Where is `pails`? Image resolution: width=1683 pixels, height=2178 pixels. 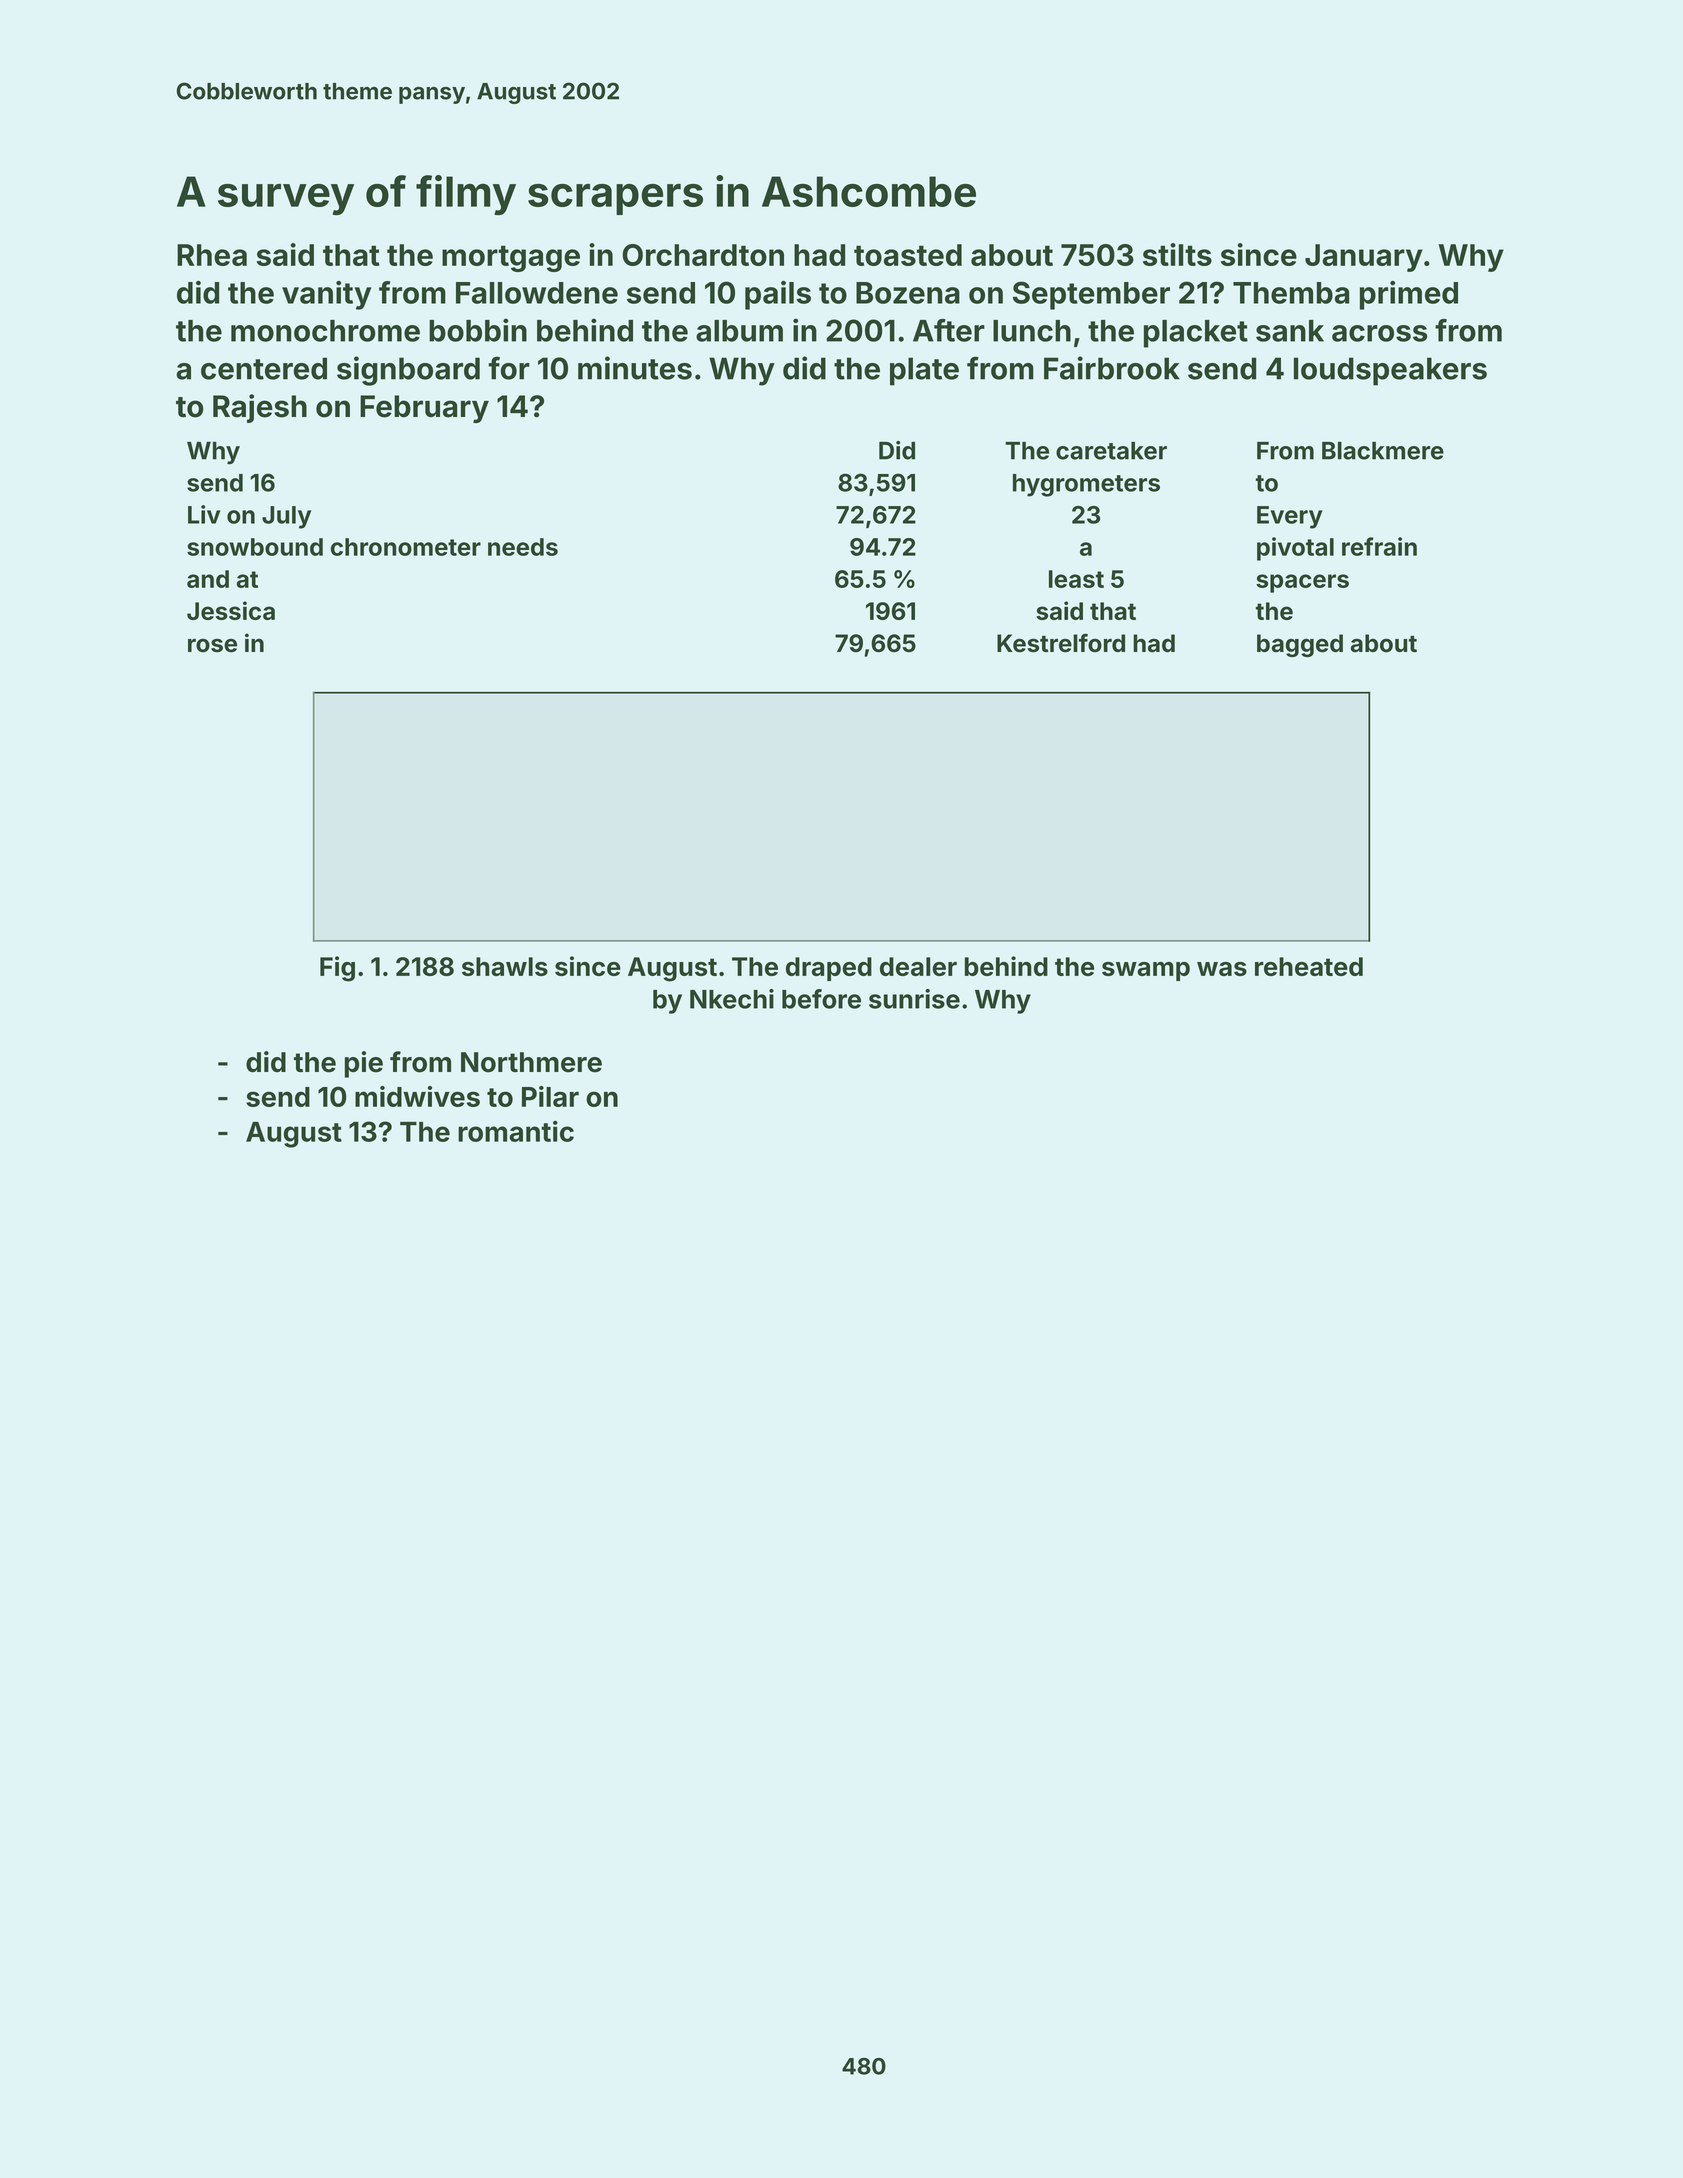 pails is located at coordinates (778, 295).
